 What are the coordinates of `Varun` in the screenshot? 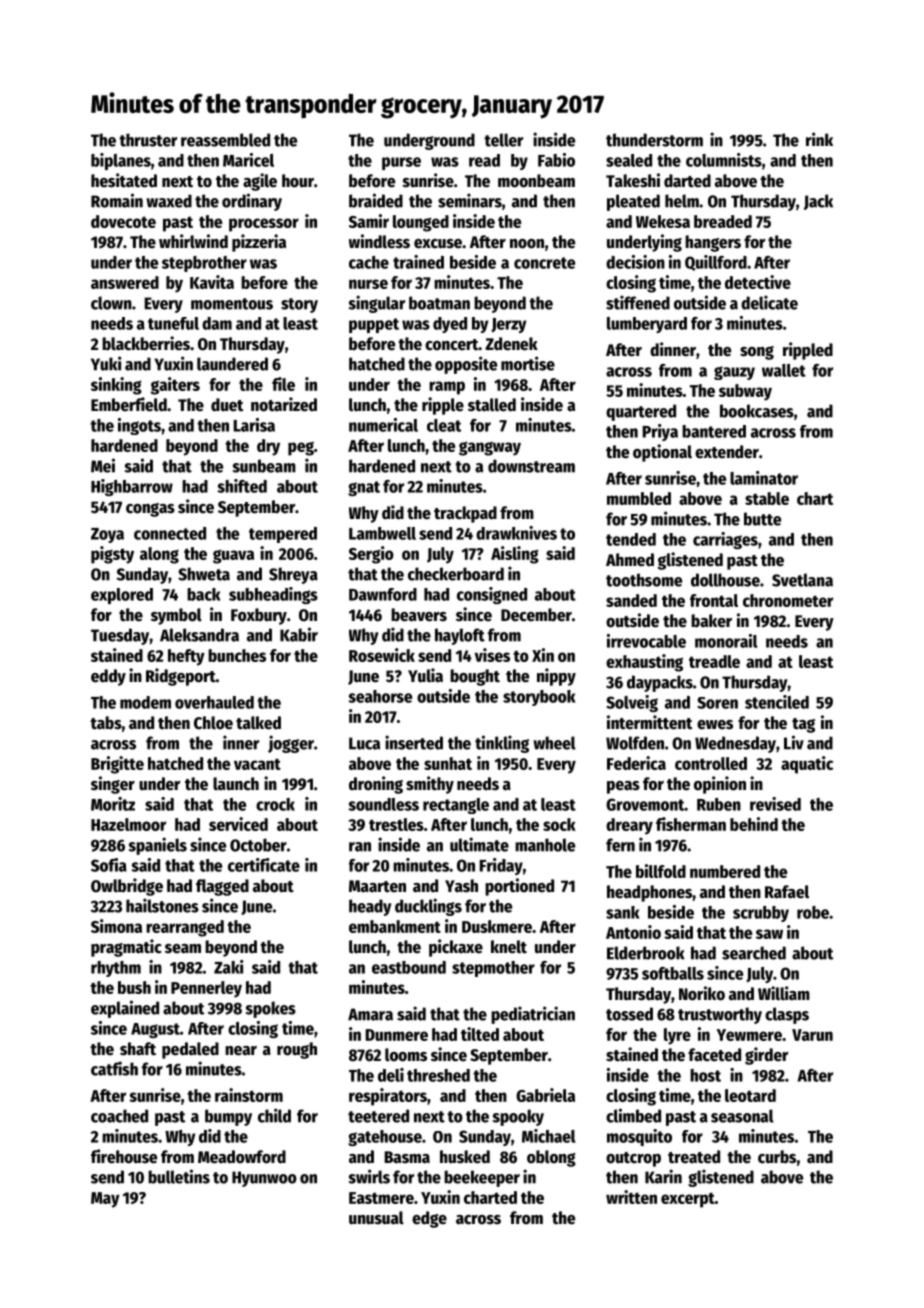 It's located at (812, 1035).
